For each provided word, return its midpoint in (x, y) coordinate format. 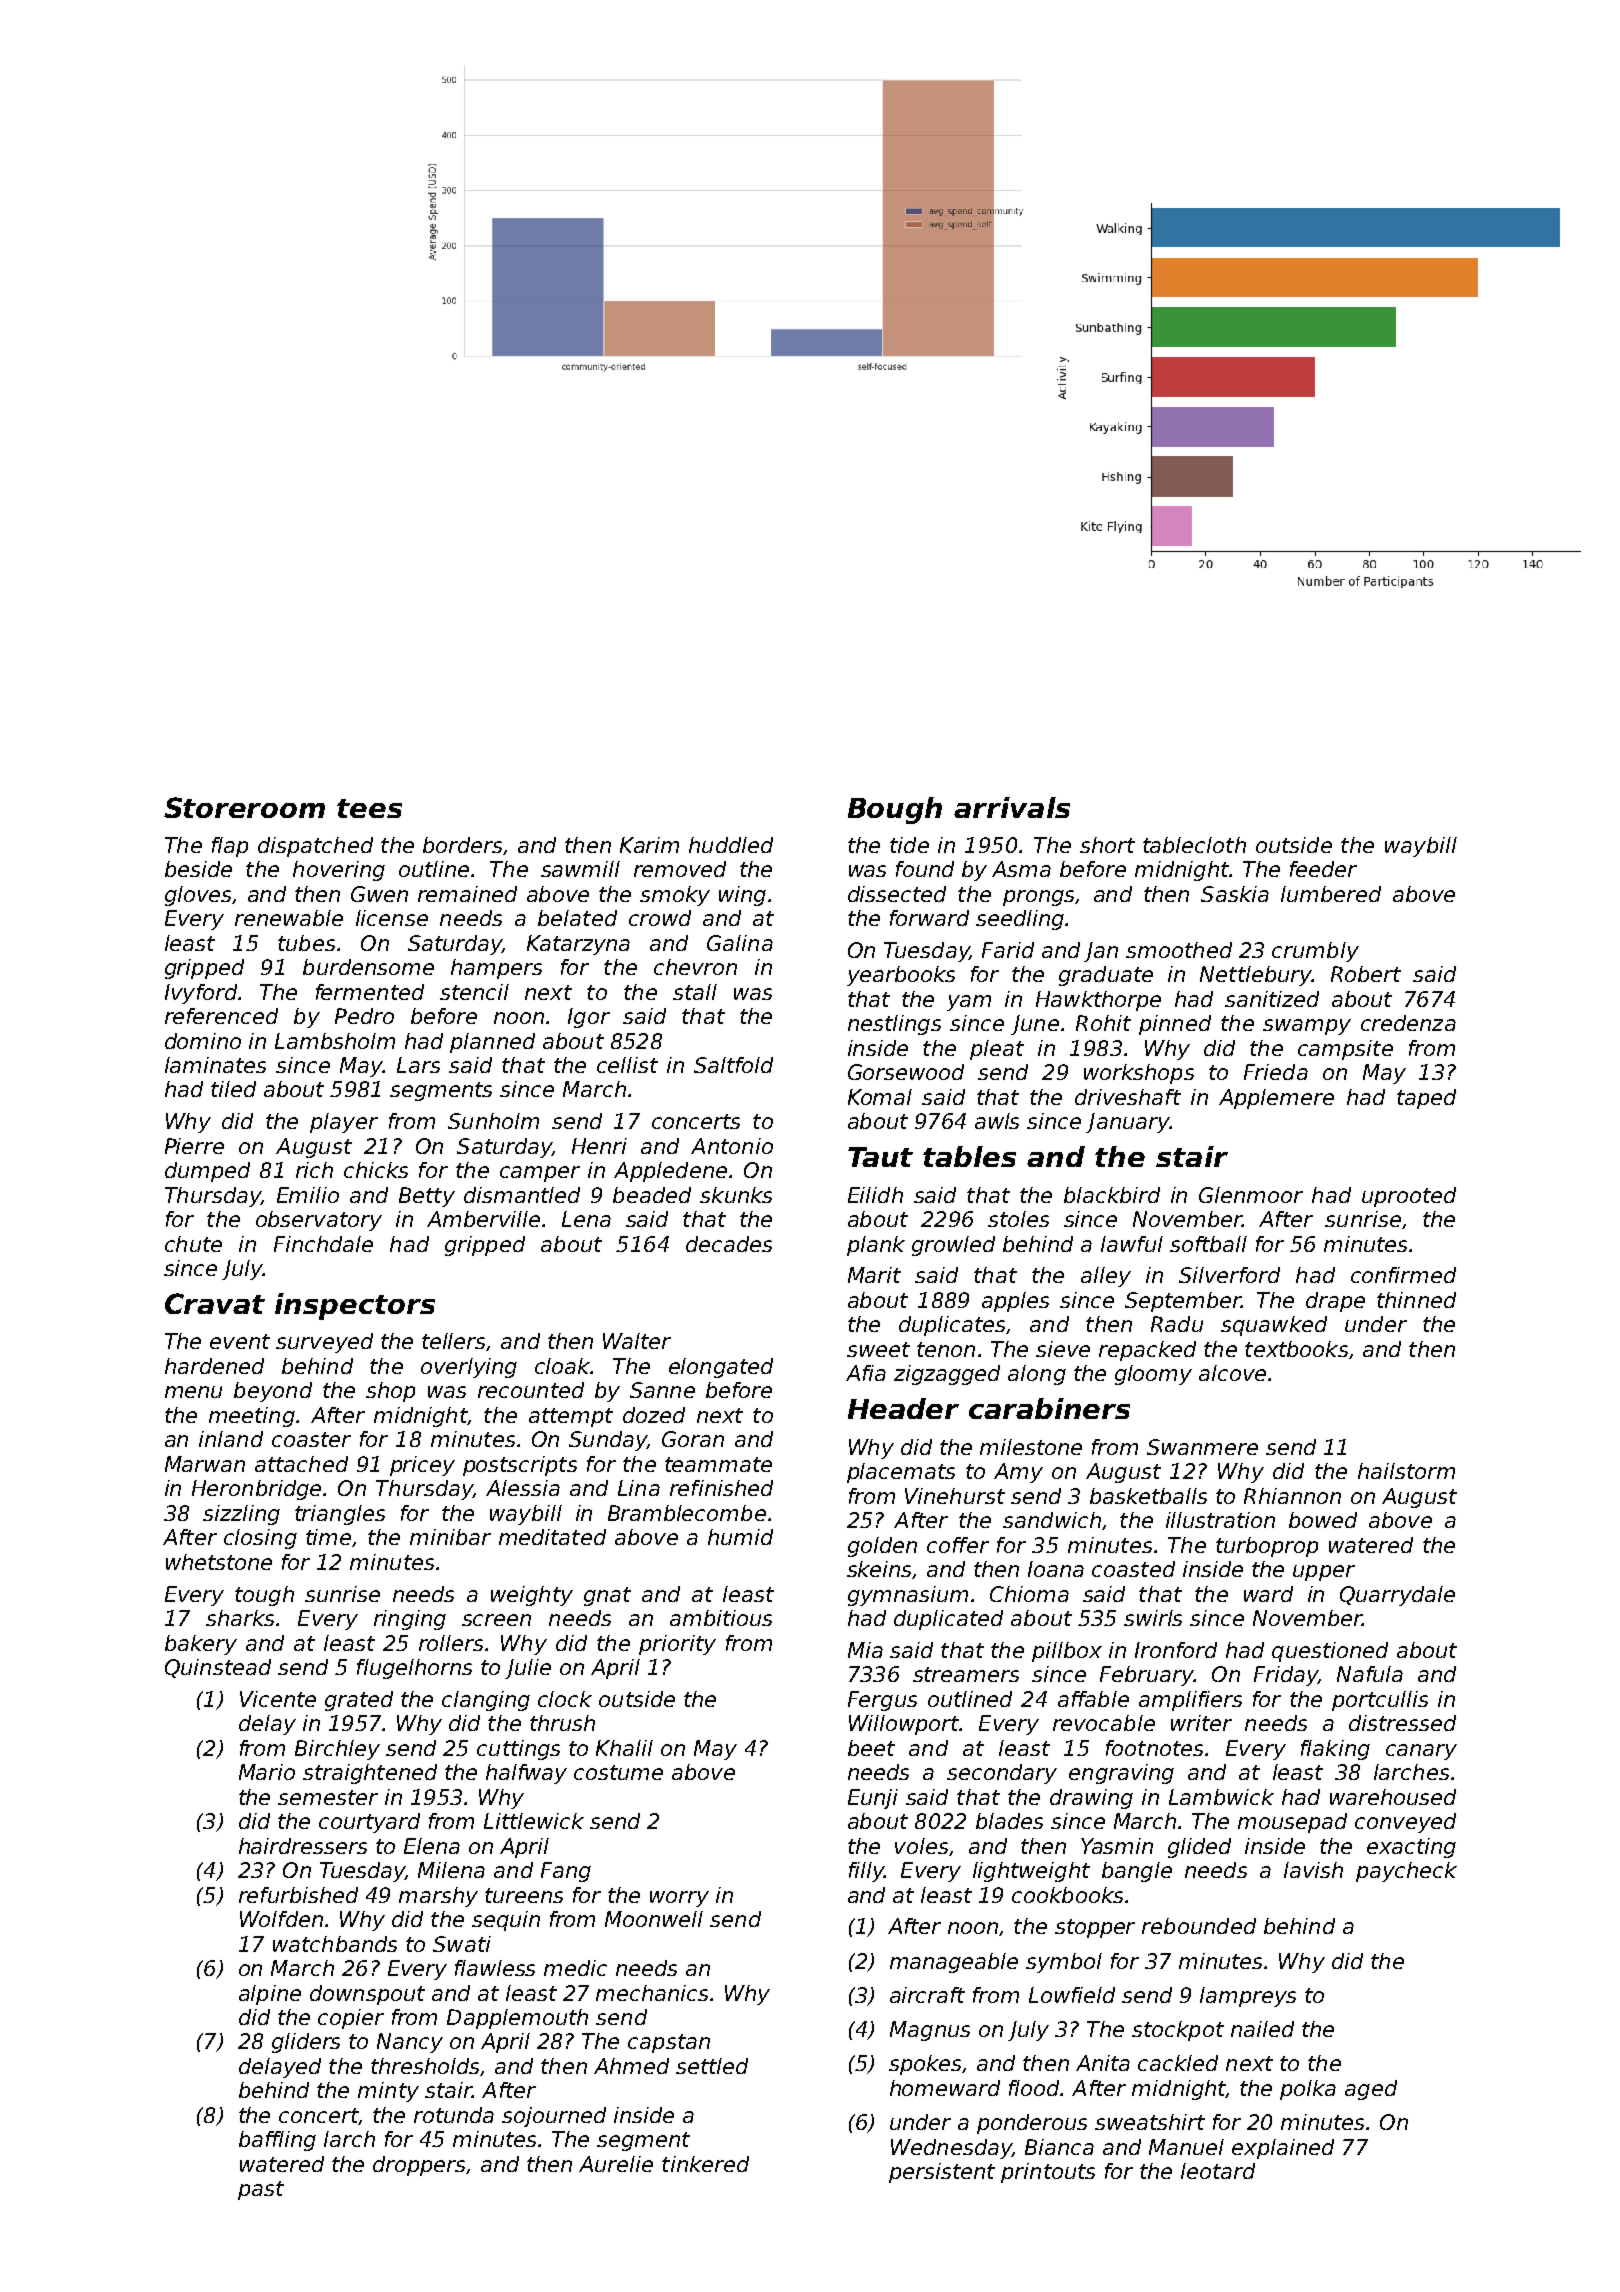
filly (866, 1872)
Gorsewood (906, 1072)
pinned (1175, 1025)
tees (369, 808)
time (328, 1537)
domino (203, 1041)
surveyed (324, 1343)
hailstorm (1406, 1471)
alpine (270, 1995)
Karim (649, 845)
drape (1335, 1302)
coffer (958, 1545)
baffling (277, 2141)
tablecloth (1194, 845)
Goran (693, 1439)
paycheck (1406, 1872)
